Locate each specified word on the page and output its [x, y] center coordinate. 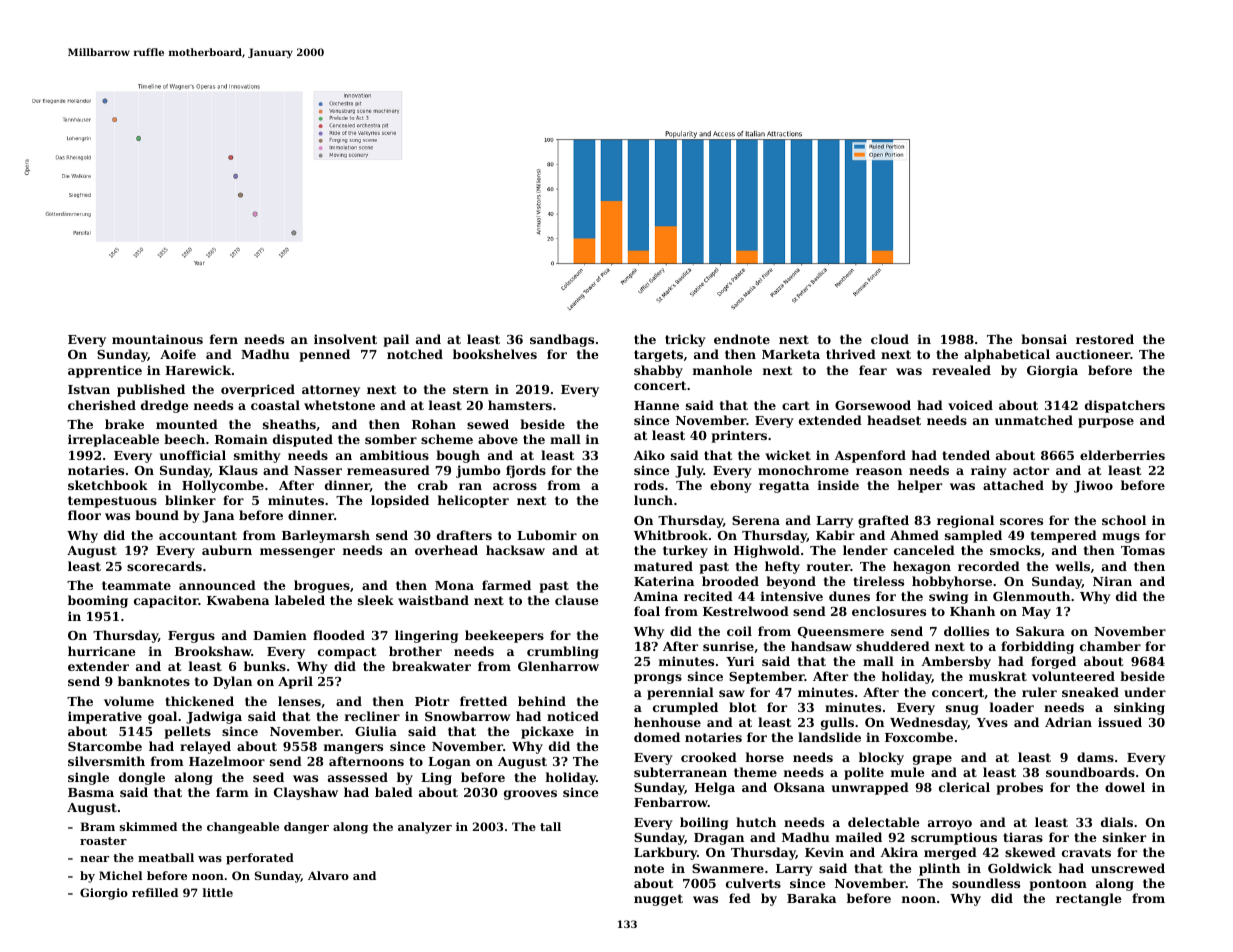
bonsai [1044, 339]
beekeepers [504, 636]
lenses [299, 701]
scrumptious [954, 838]
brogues [322, 586]
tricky [685, 340]
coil [739, 631]
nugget [658, 900]
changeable [243, 828]
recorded [989, 566]
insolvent [345, 339]
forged [1053, 662]
